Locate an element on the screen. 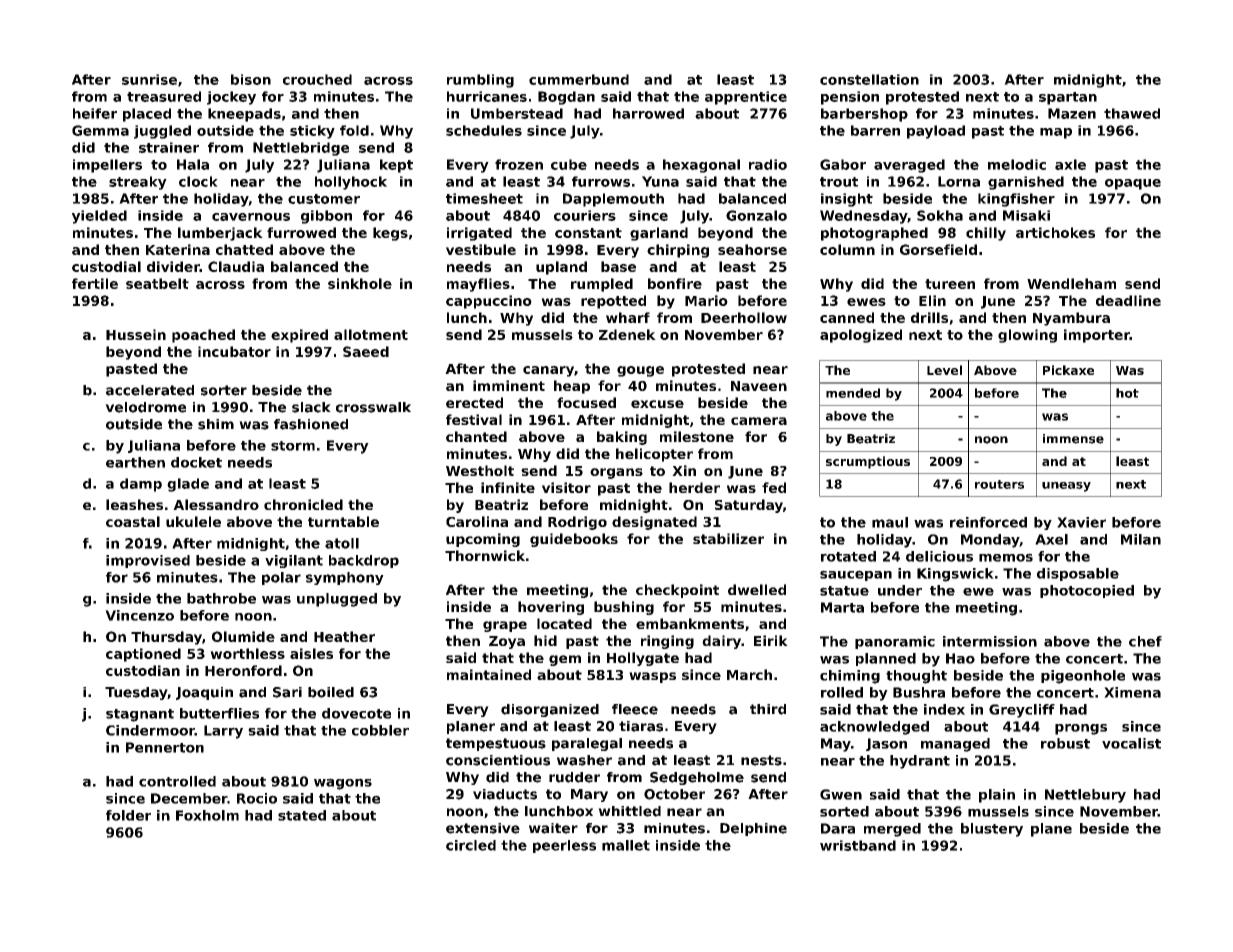  Pickaxe is located at coordinates (1068, 370).
